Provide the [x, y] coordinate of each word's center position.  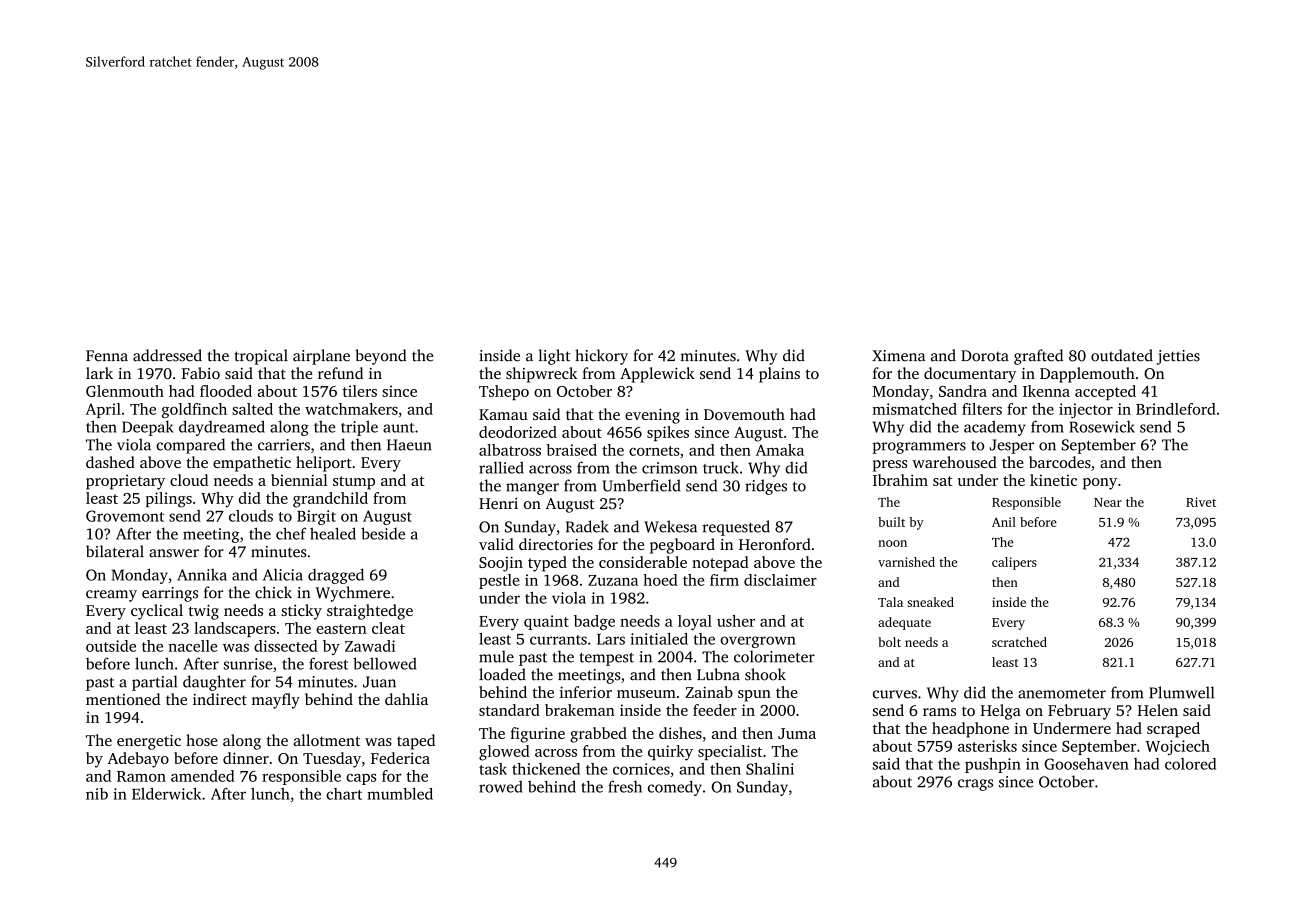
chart [344, 794]
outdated [1122, 355]
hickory [601, 357]
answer [174, 553]
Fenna [107, 356]
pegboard [682, 546]
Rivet [1201, 502]
